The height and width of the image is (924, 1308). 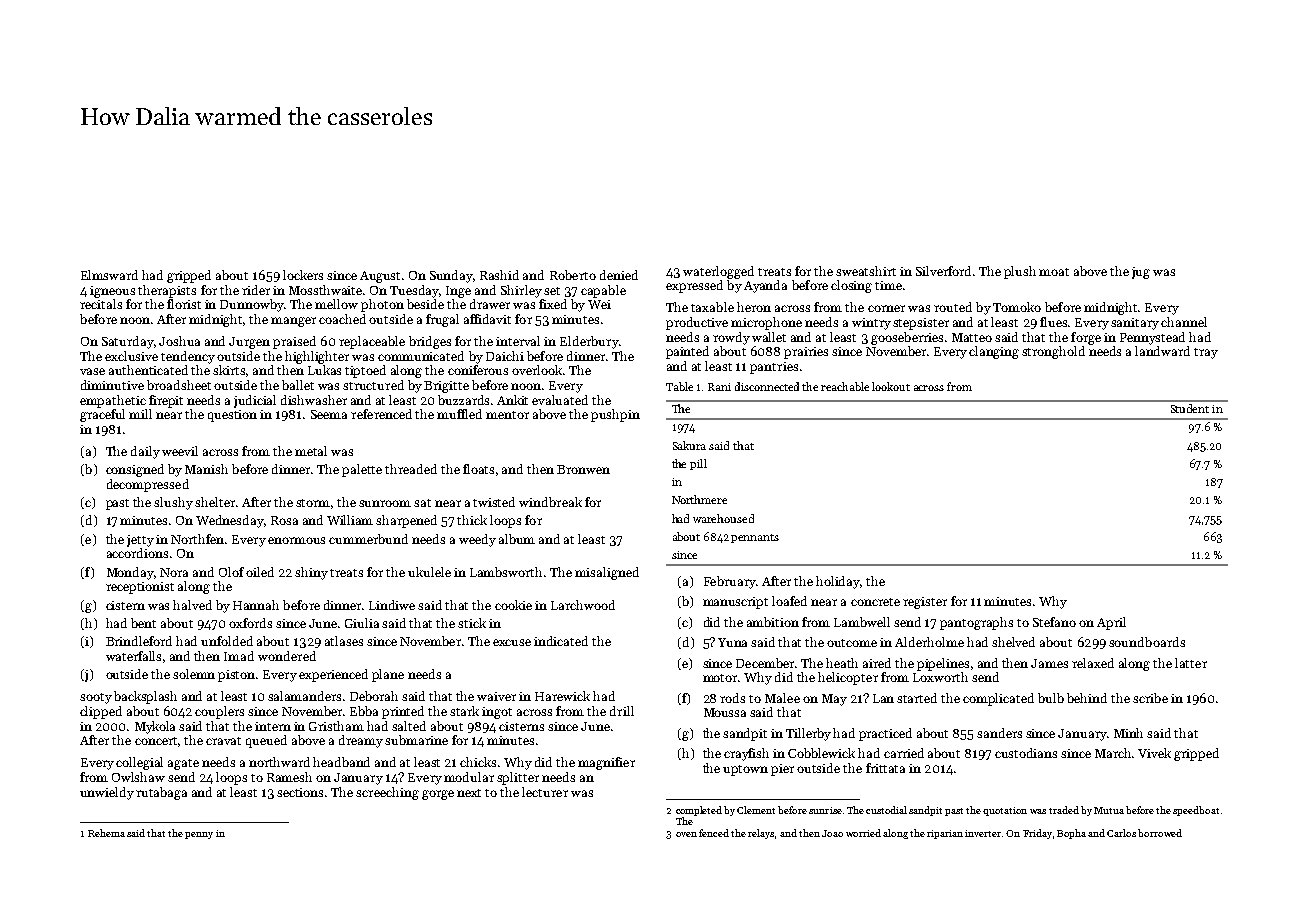 I want to click on pushpin, so click(x=615, y=415).
